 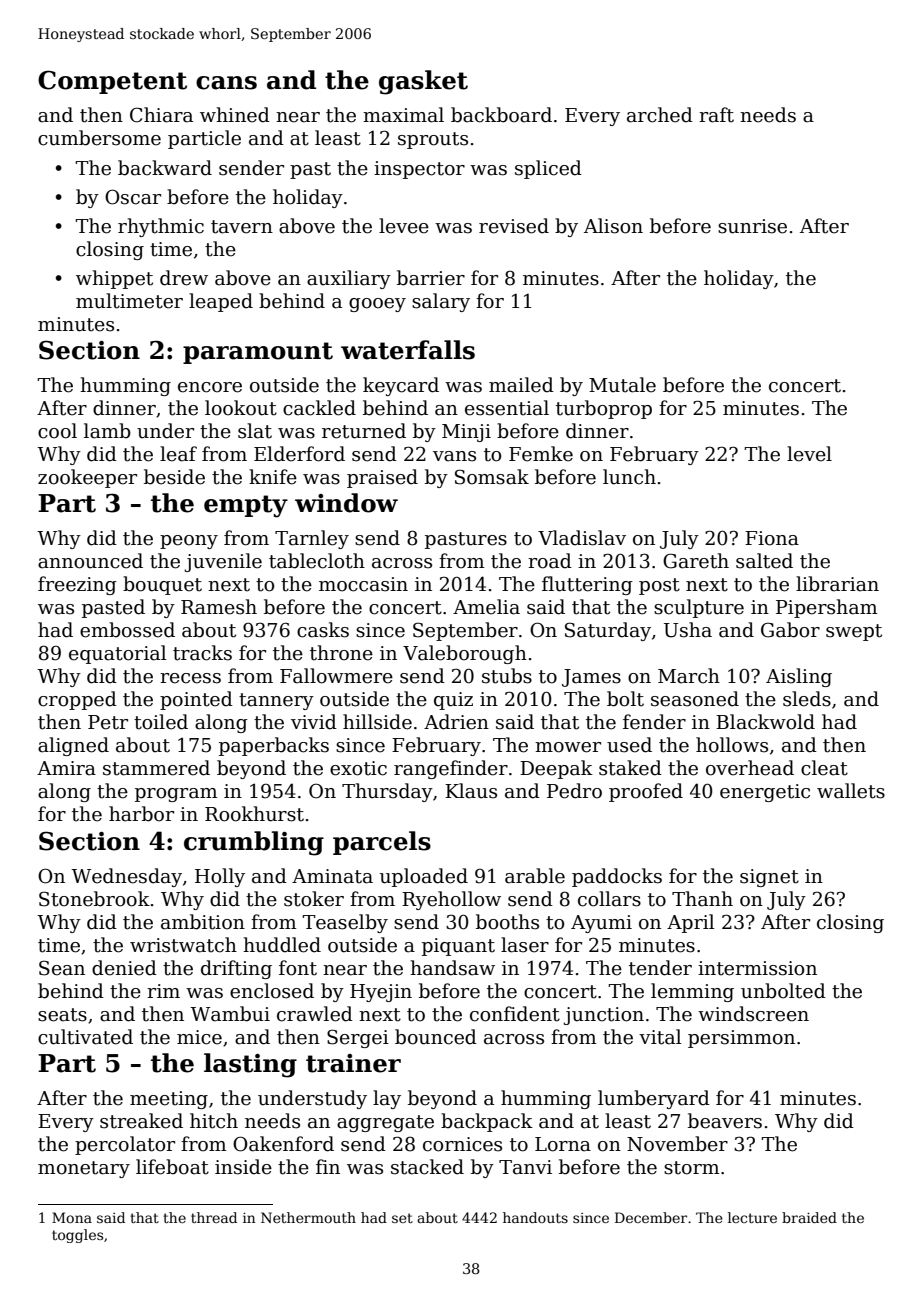 I want to click on set, so click(x=402, y=1218).
